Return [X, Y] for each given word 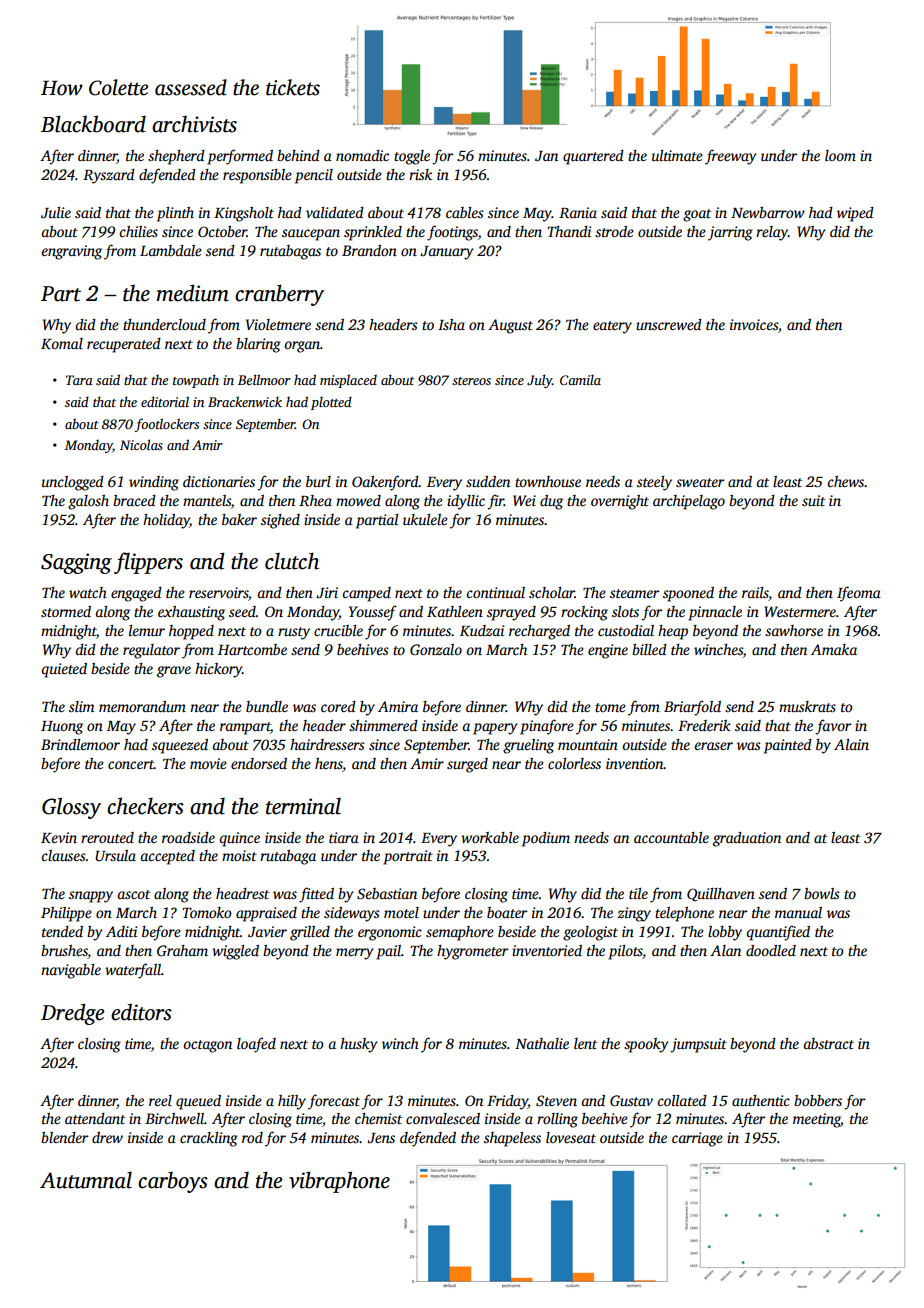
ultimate [677, 155]
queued [198, 1102]
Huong [62, 728]
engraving [71, 252]
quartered [593, 157]
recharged [539, 632]
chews [846, 481]
